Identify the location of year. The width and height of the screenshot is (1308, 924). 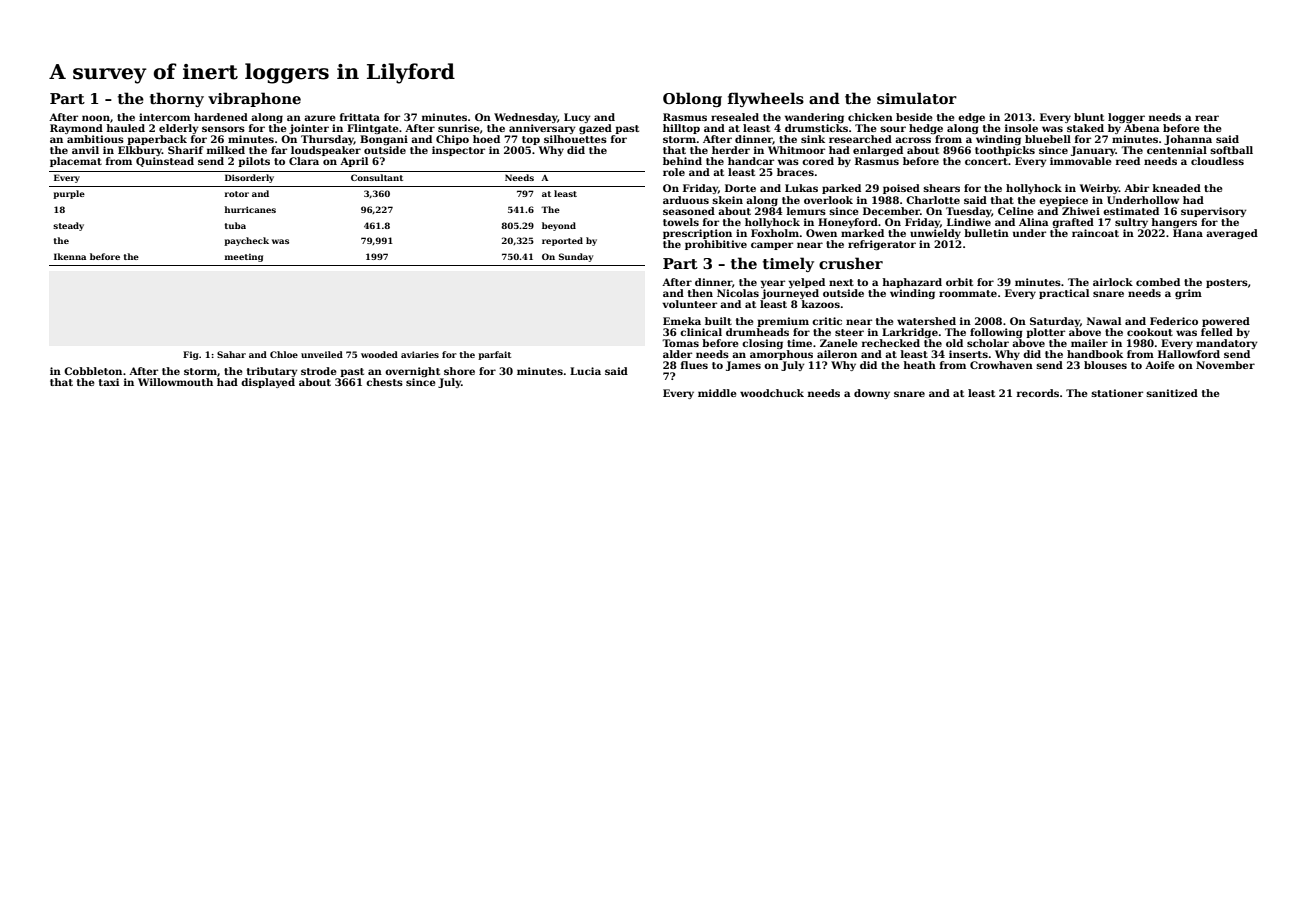
(773, 284).
